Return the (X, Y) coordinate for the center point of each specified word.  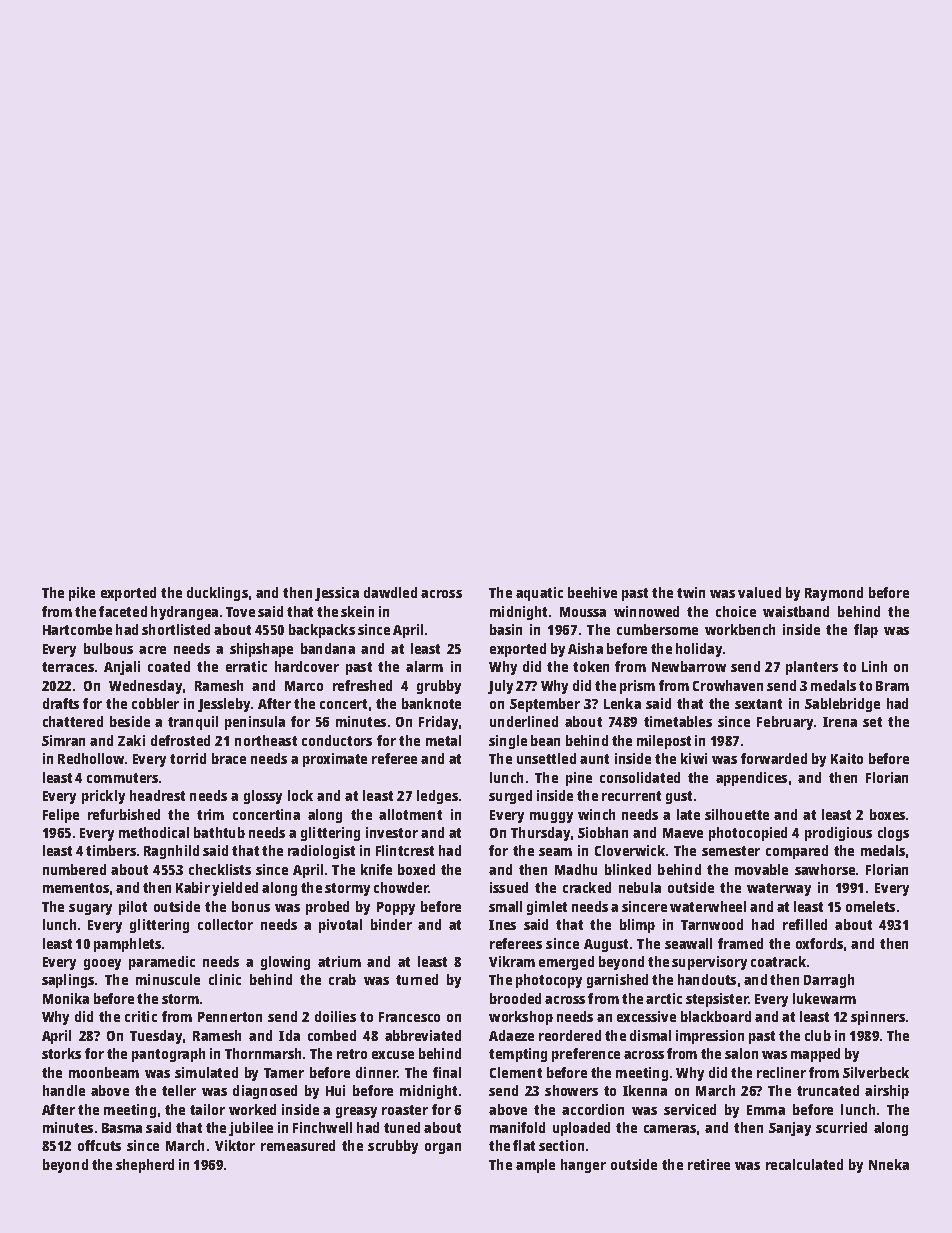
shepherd (145, 1166)
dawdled (390, 592)
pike (82, 594)
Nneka (889, 1164)
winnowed (646, 611)
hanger (583, 1166)
